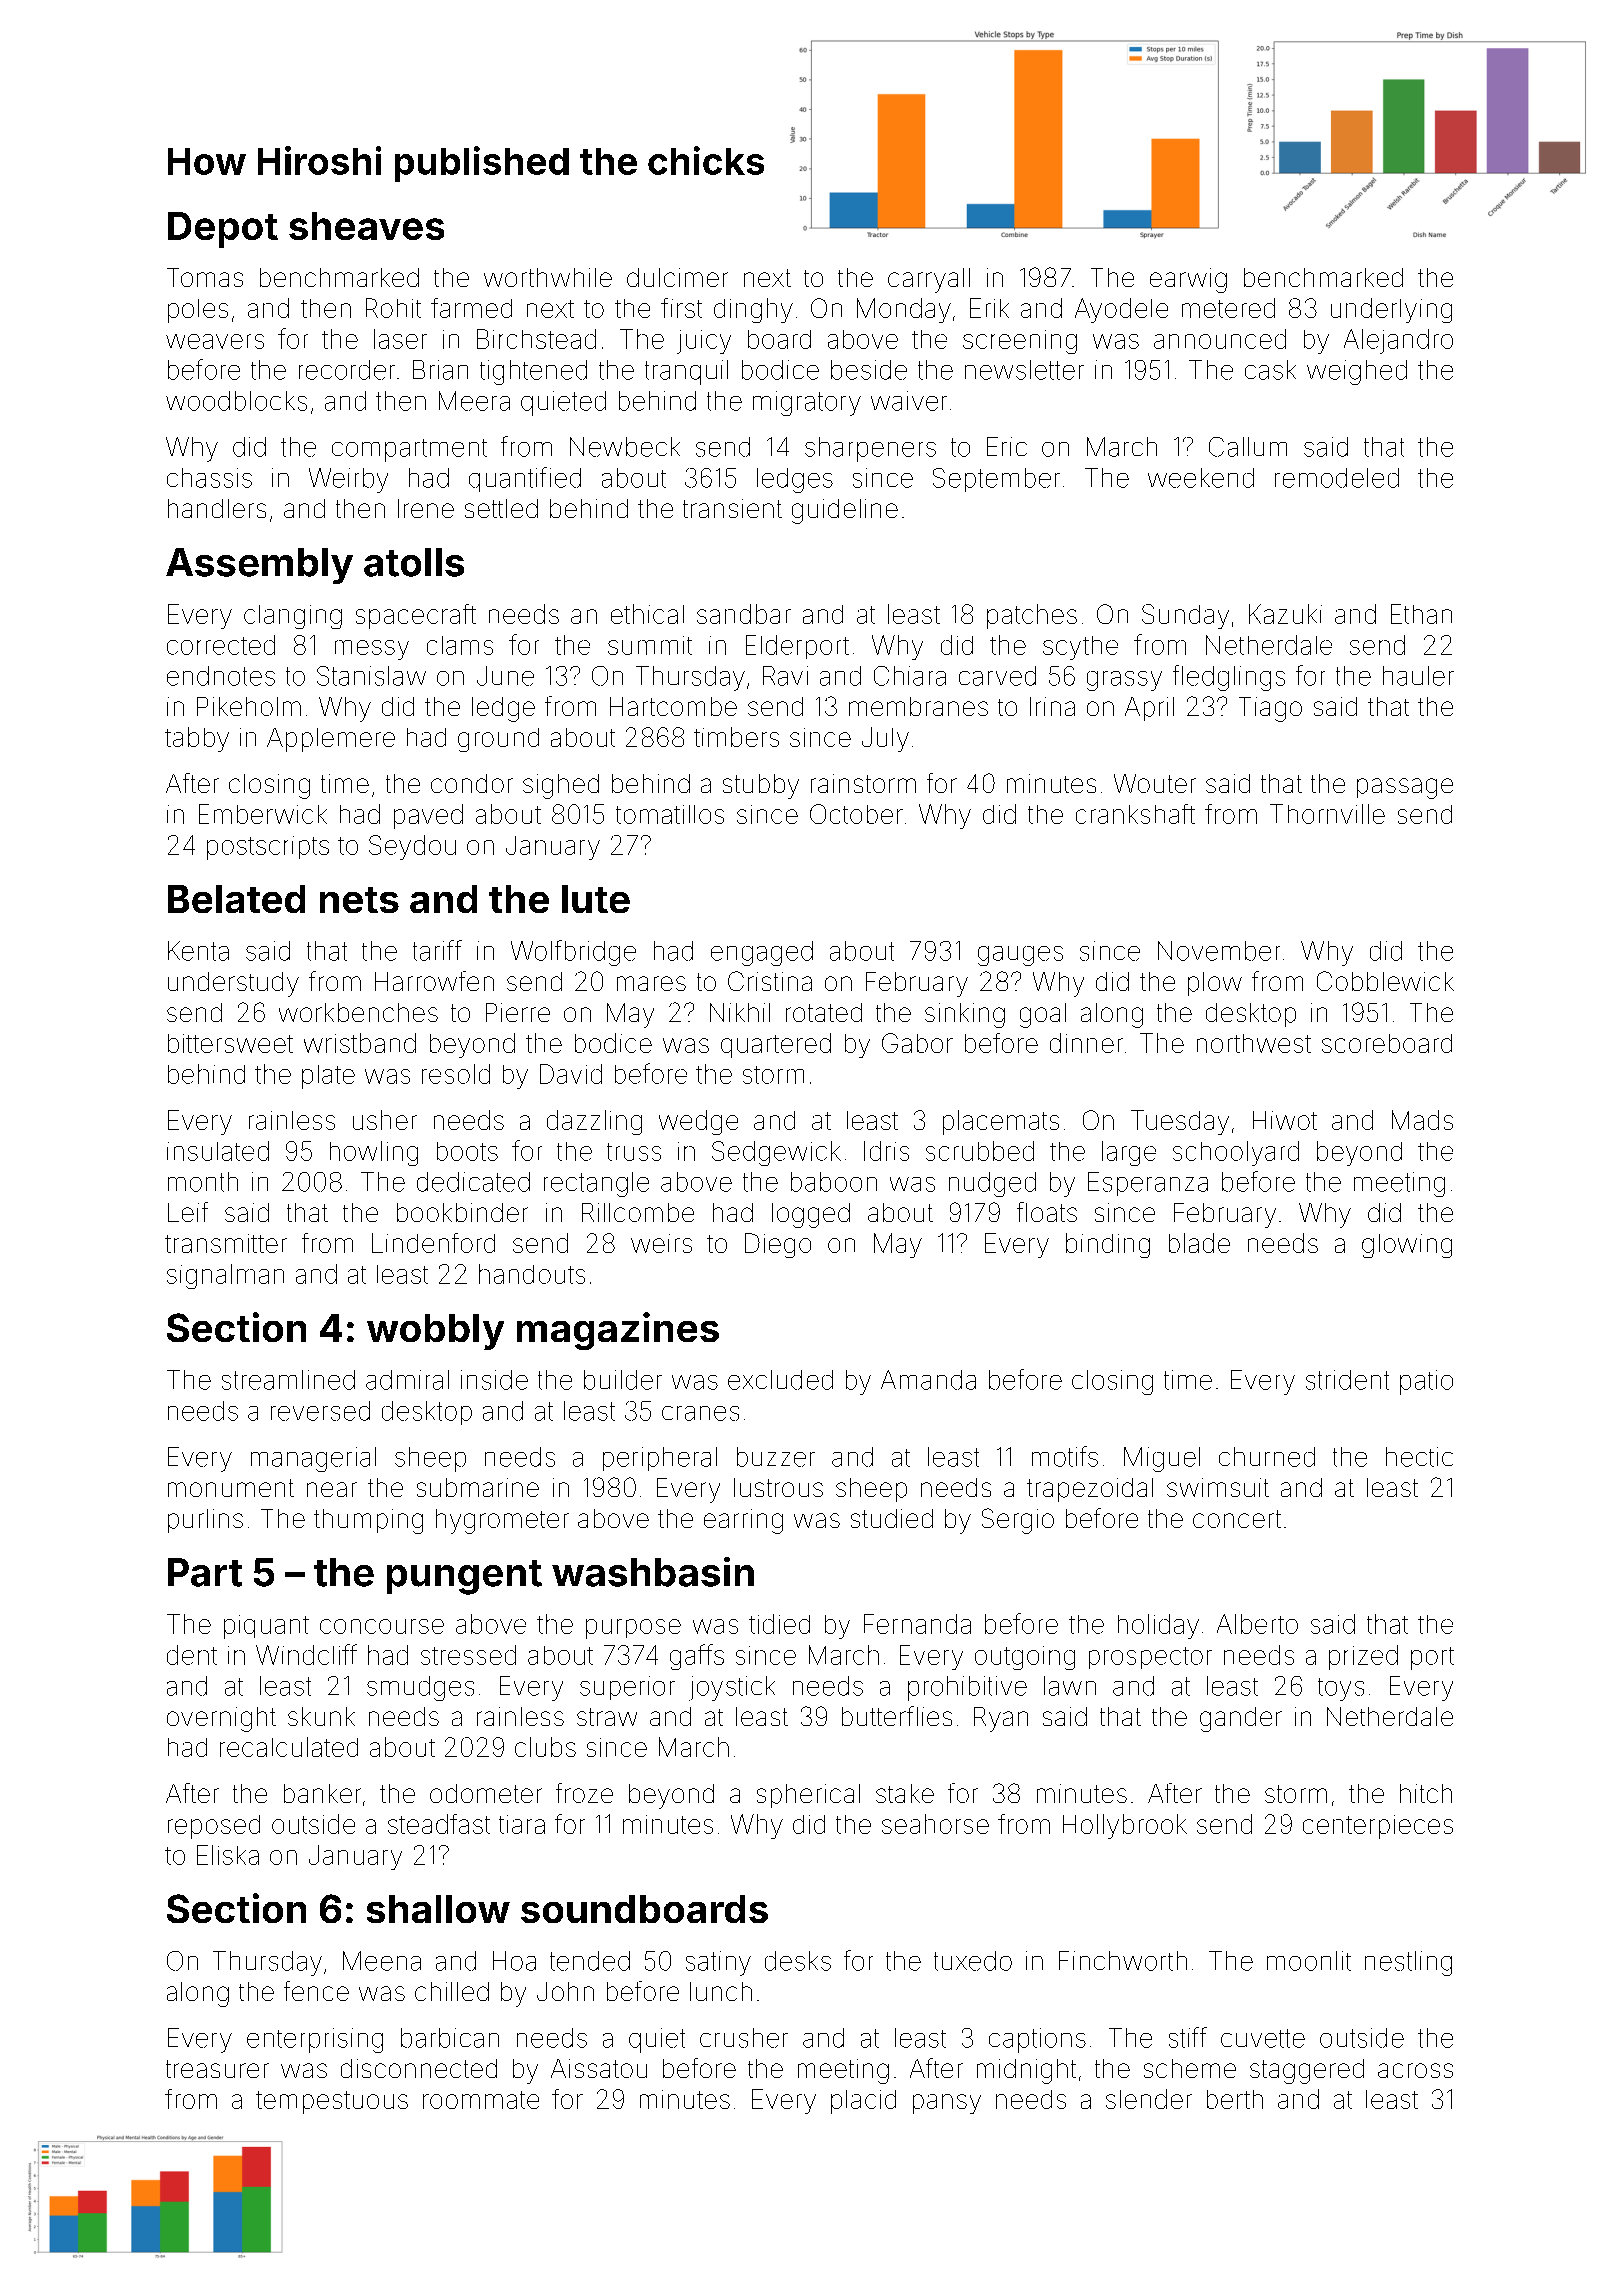 The height and width of the screenshot is (2292, 1620). Describe the element at coordinates (1408, 1963) in the screenshot. I see `nestling` at that location.
